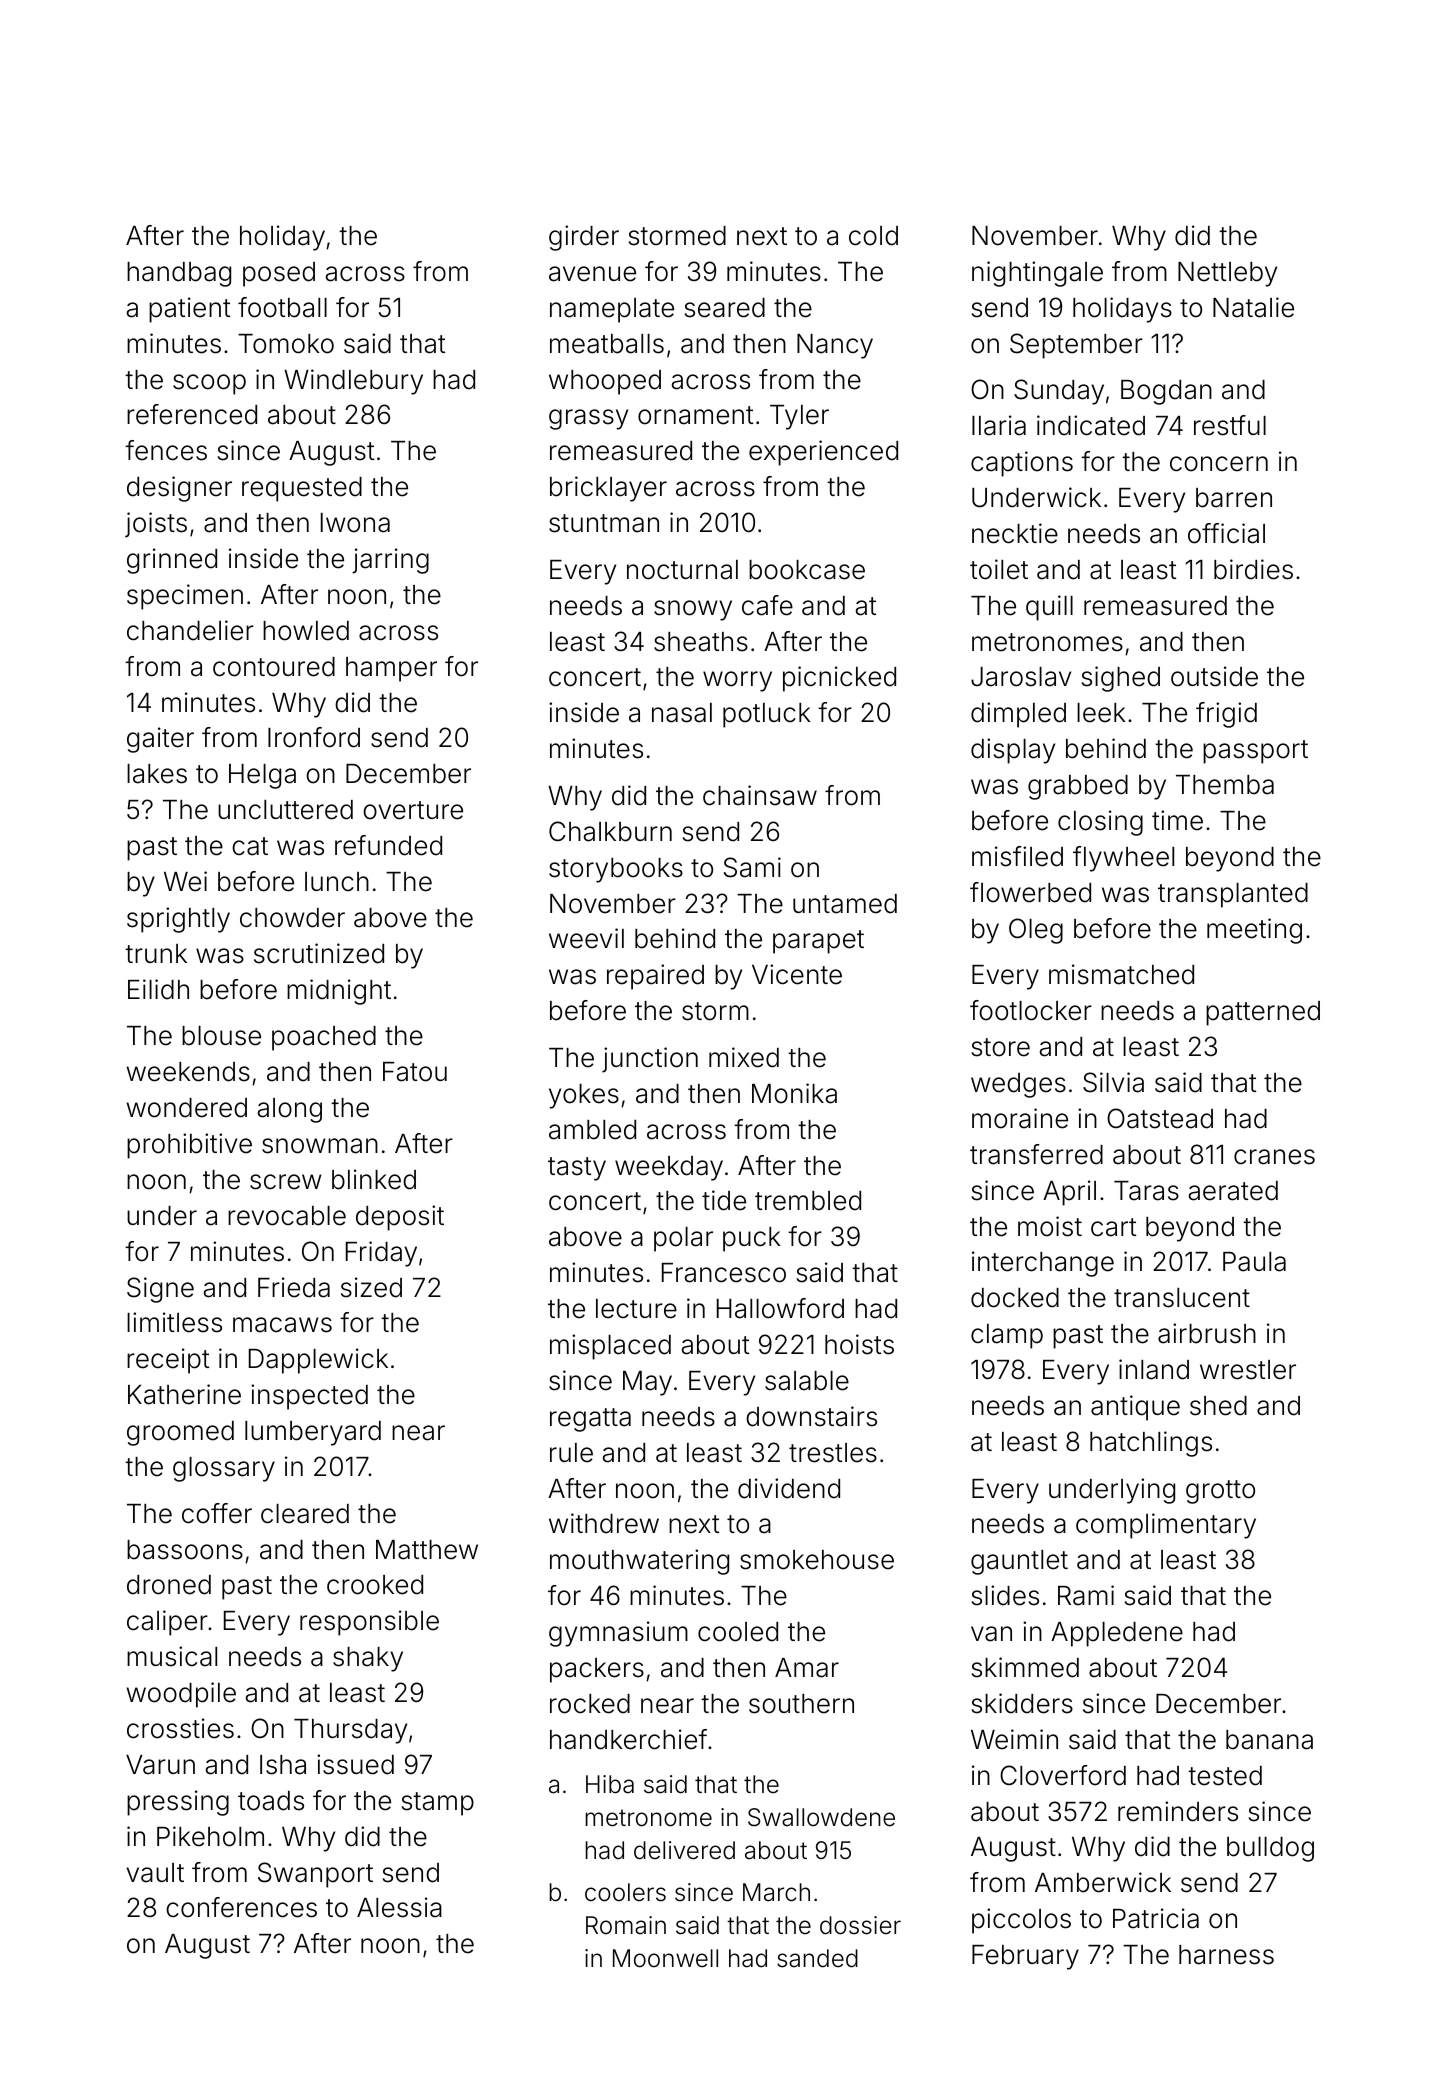 This screenshot has height=2100, width=1450. Describe the element at coordinates (636, 1309) in the screenshot. I see `lecture` at that location.
